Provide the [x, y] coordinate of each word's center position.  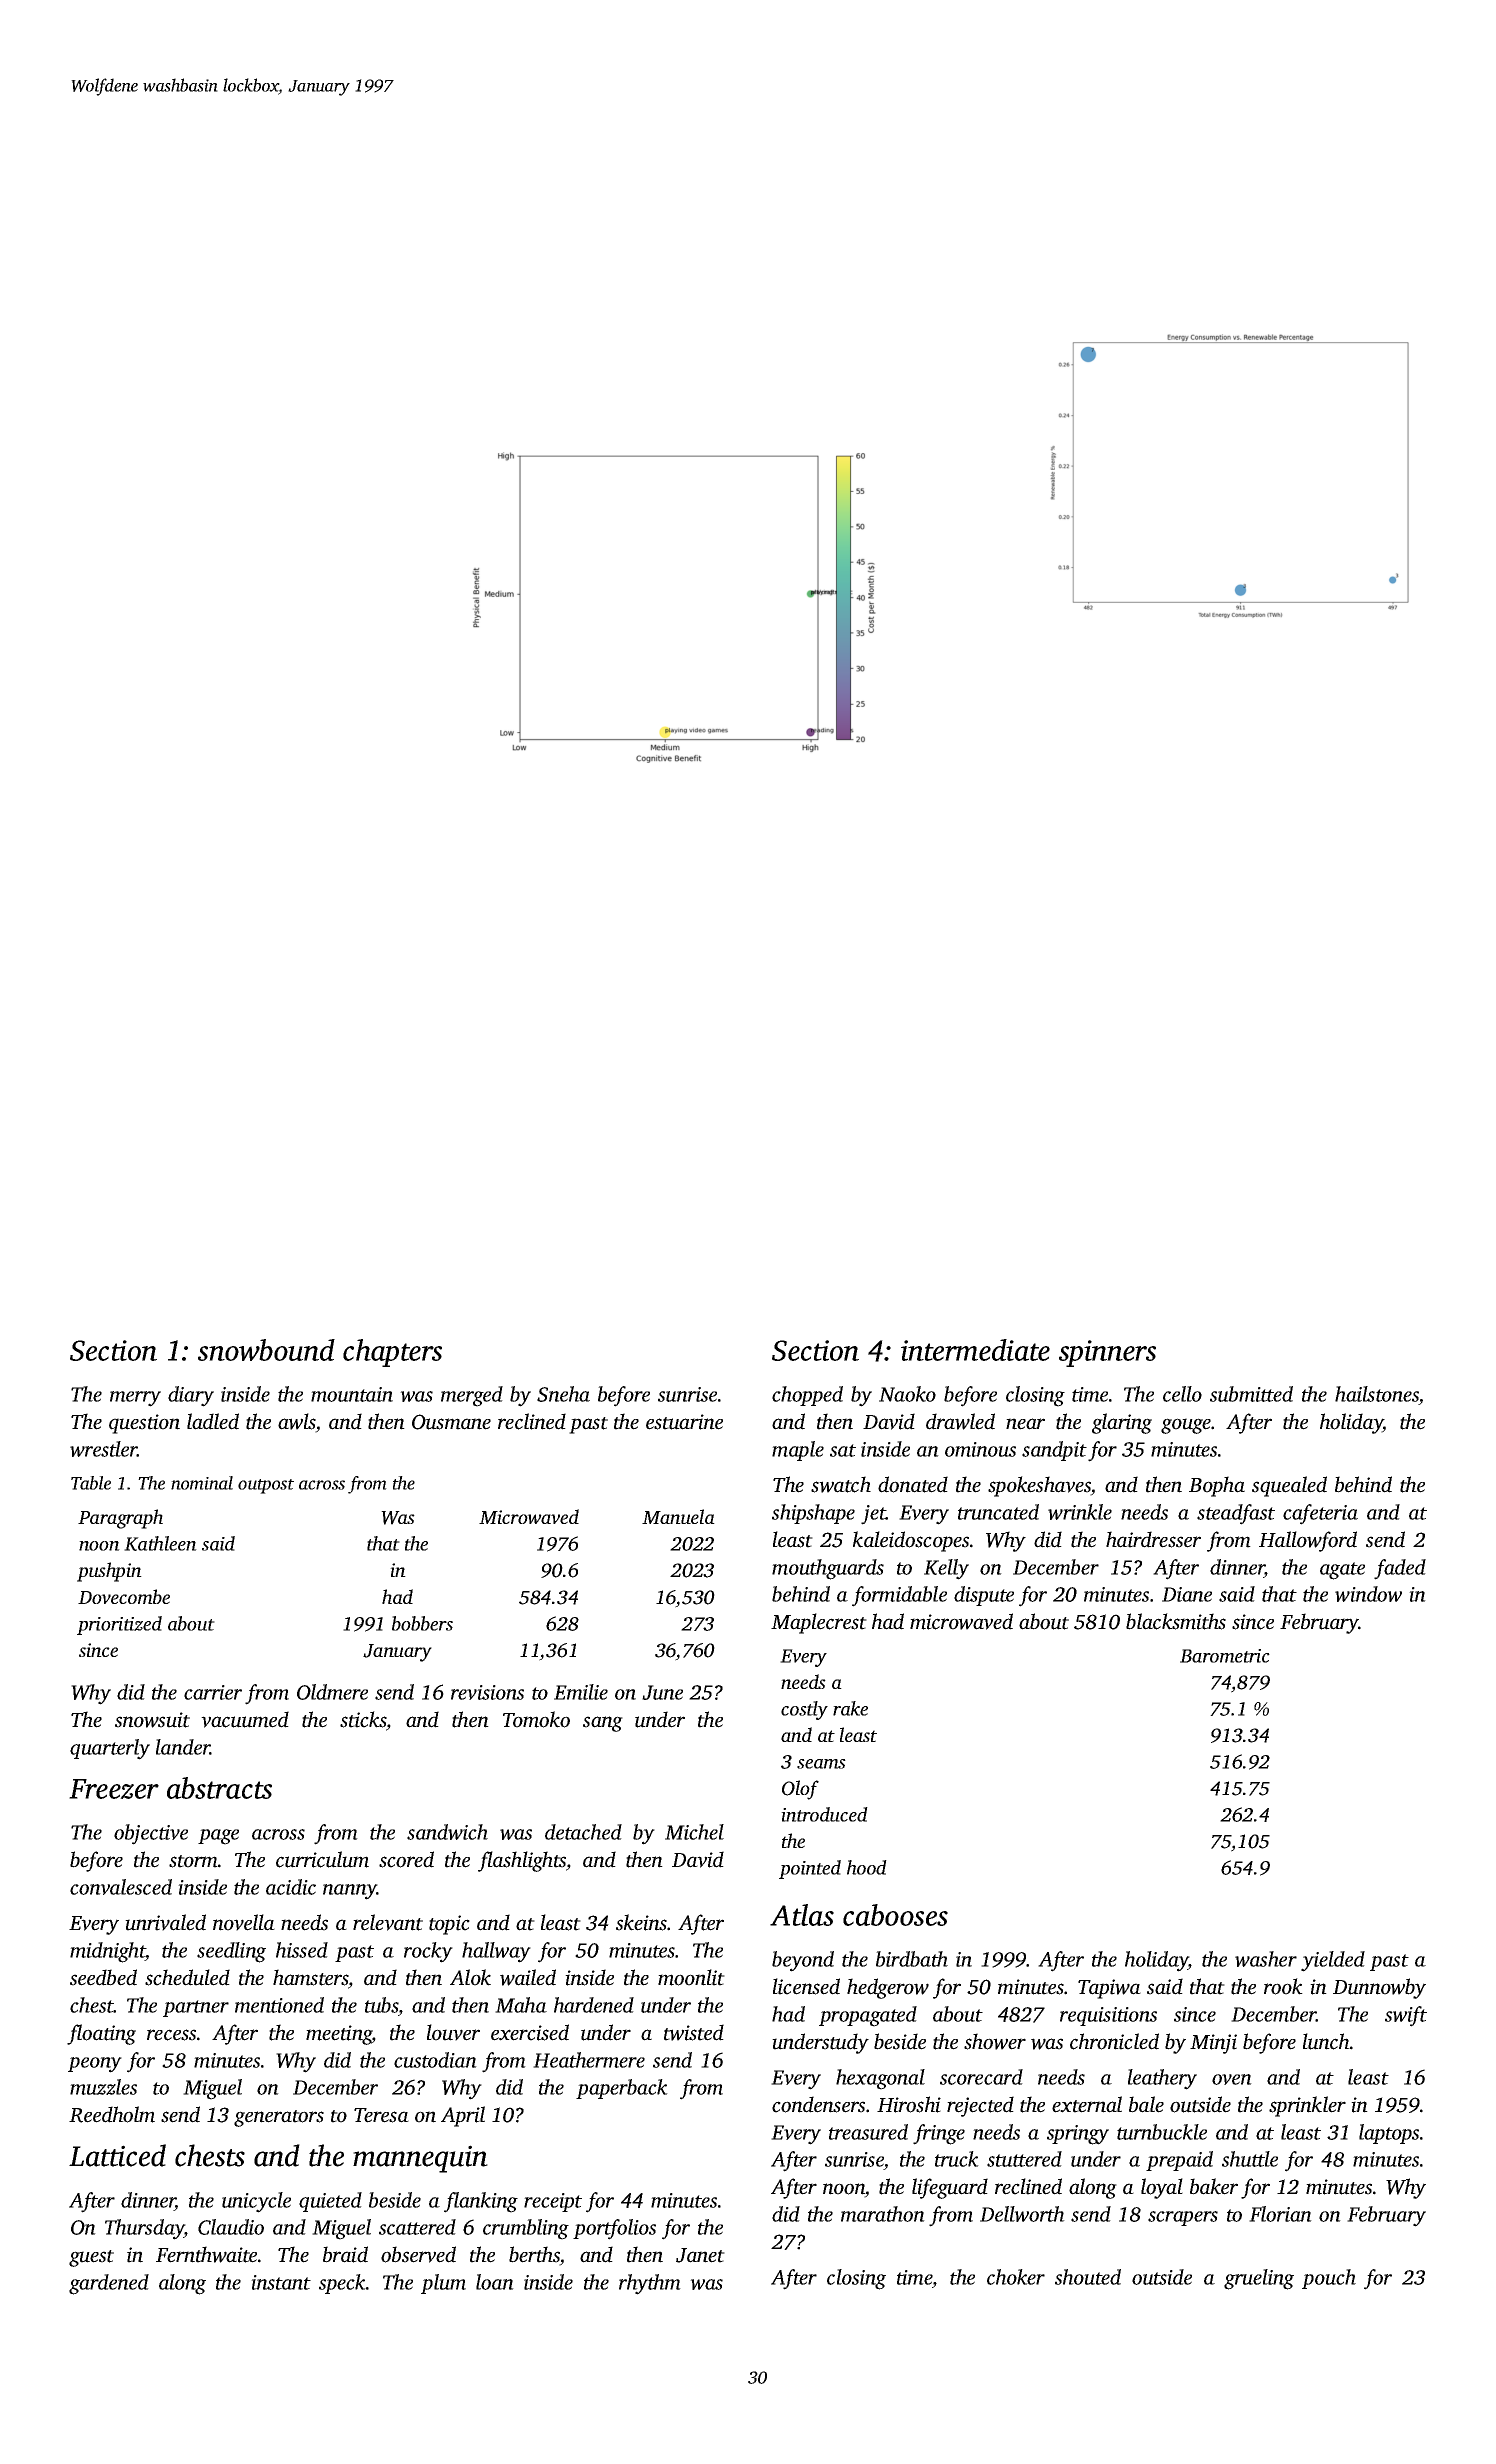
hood [867, 1867]
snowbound [266, 1350]
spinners [1107, 1353]
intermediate [975, 1350]
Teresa [381, 2115]
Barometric [1225, 1656]
